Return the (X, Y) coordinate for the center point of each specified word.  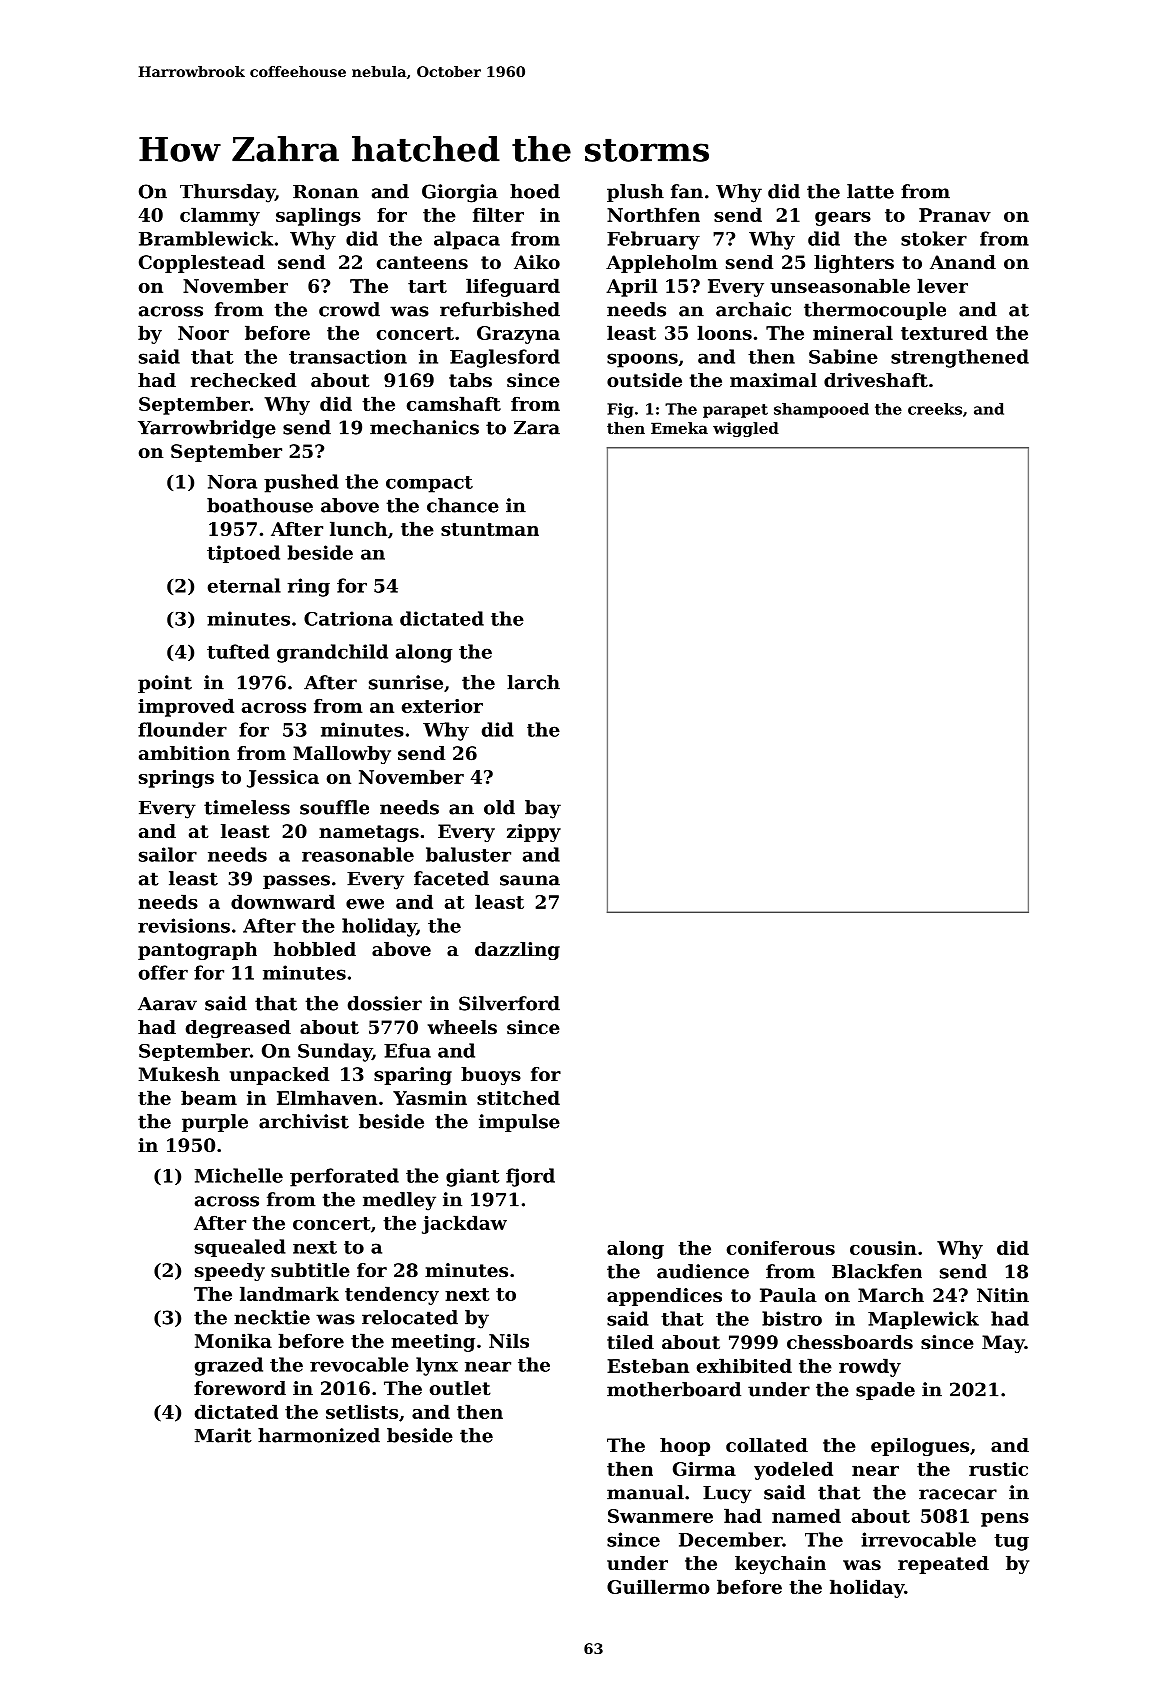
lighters (854, 264)
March (891, 1295)
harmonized (319, 1435)
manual (645, 1492)
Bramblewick (206, 238)
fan (687, 191)
